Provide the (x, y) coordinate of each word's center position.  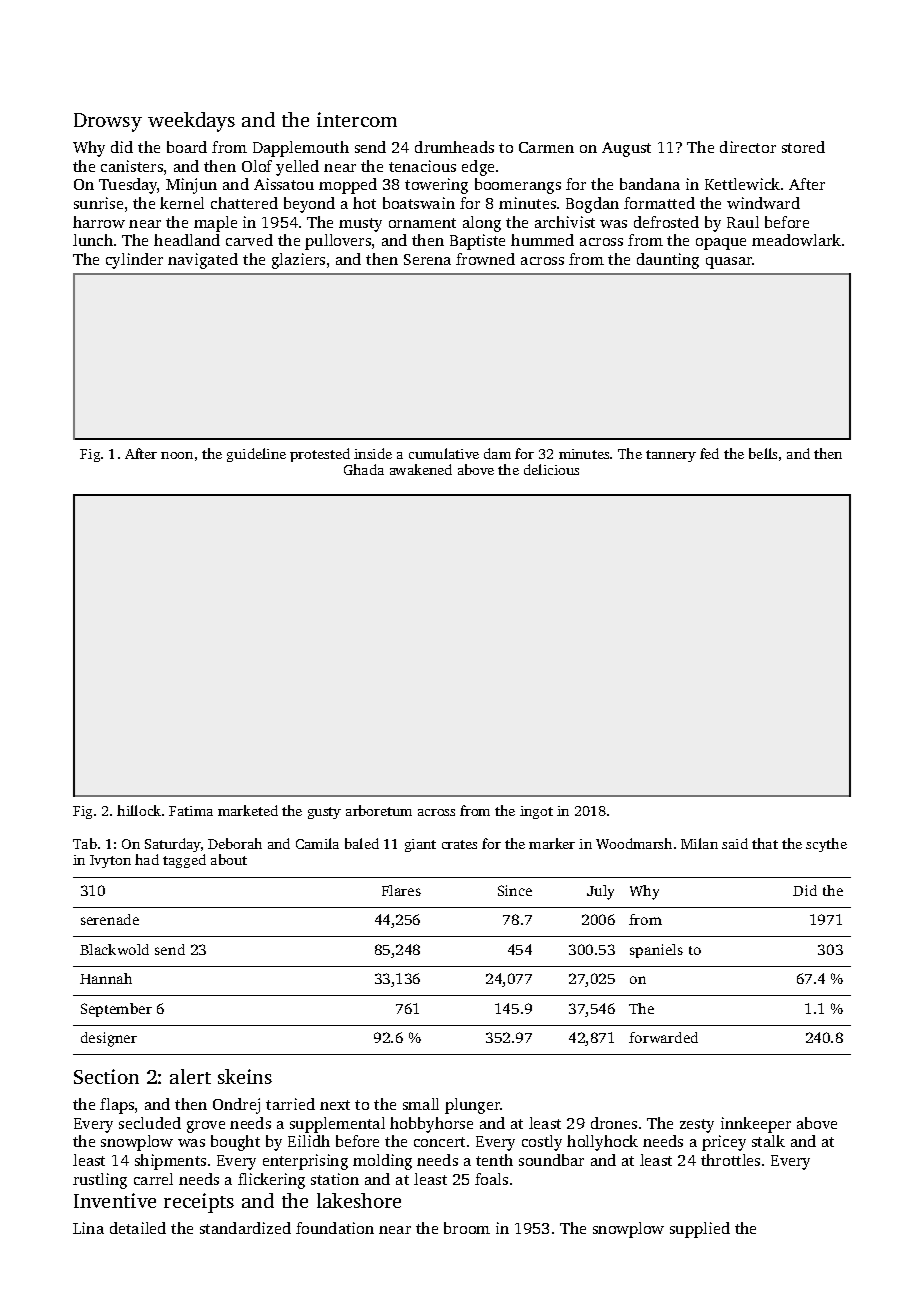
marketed (248, 810)
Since (515, 890)
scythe (826, 845)
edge (478, 168)
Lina (88, 1228)
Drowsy (108, 122)
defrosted (666, 222)
